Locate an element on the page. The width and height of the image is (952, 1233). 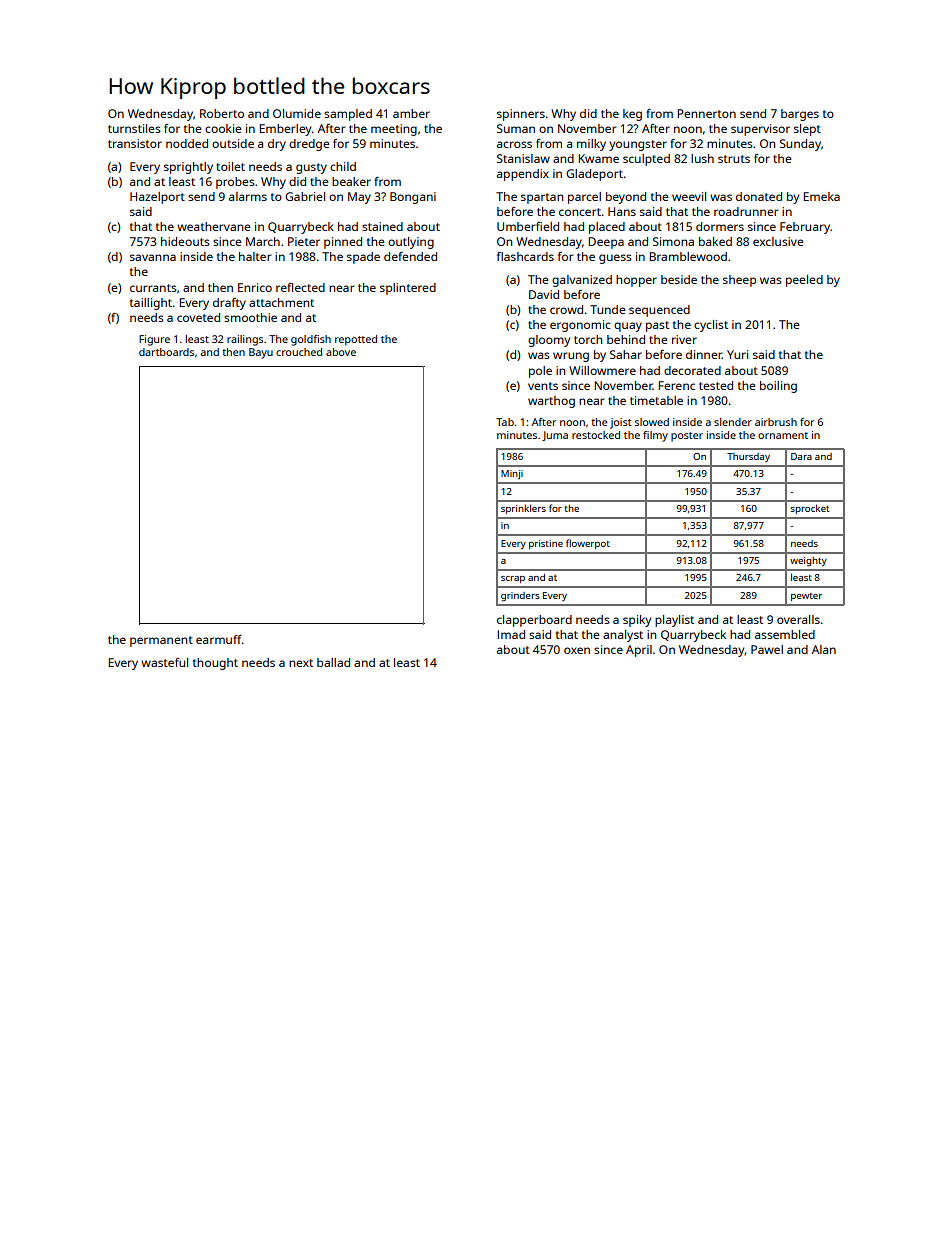
dartboards is located at coordinates (166, 352).
